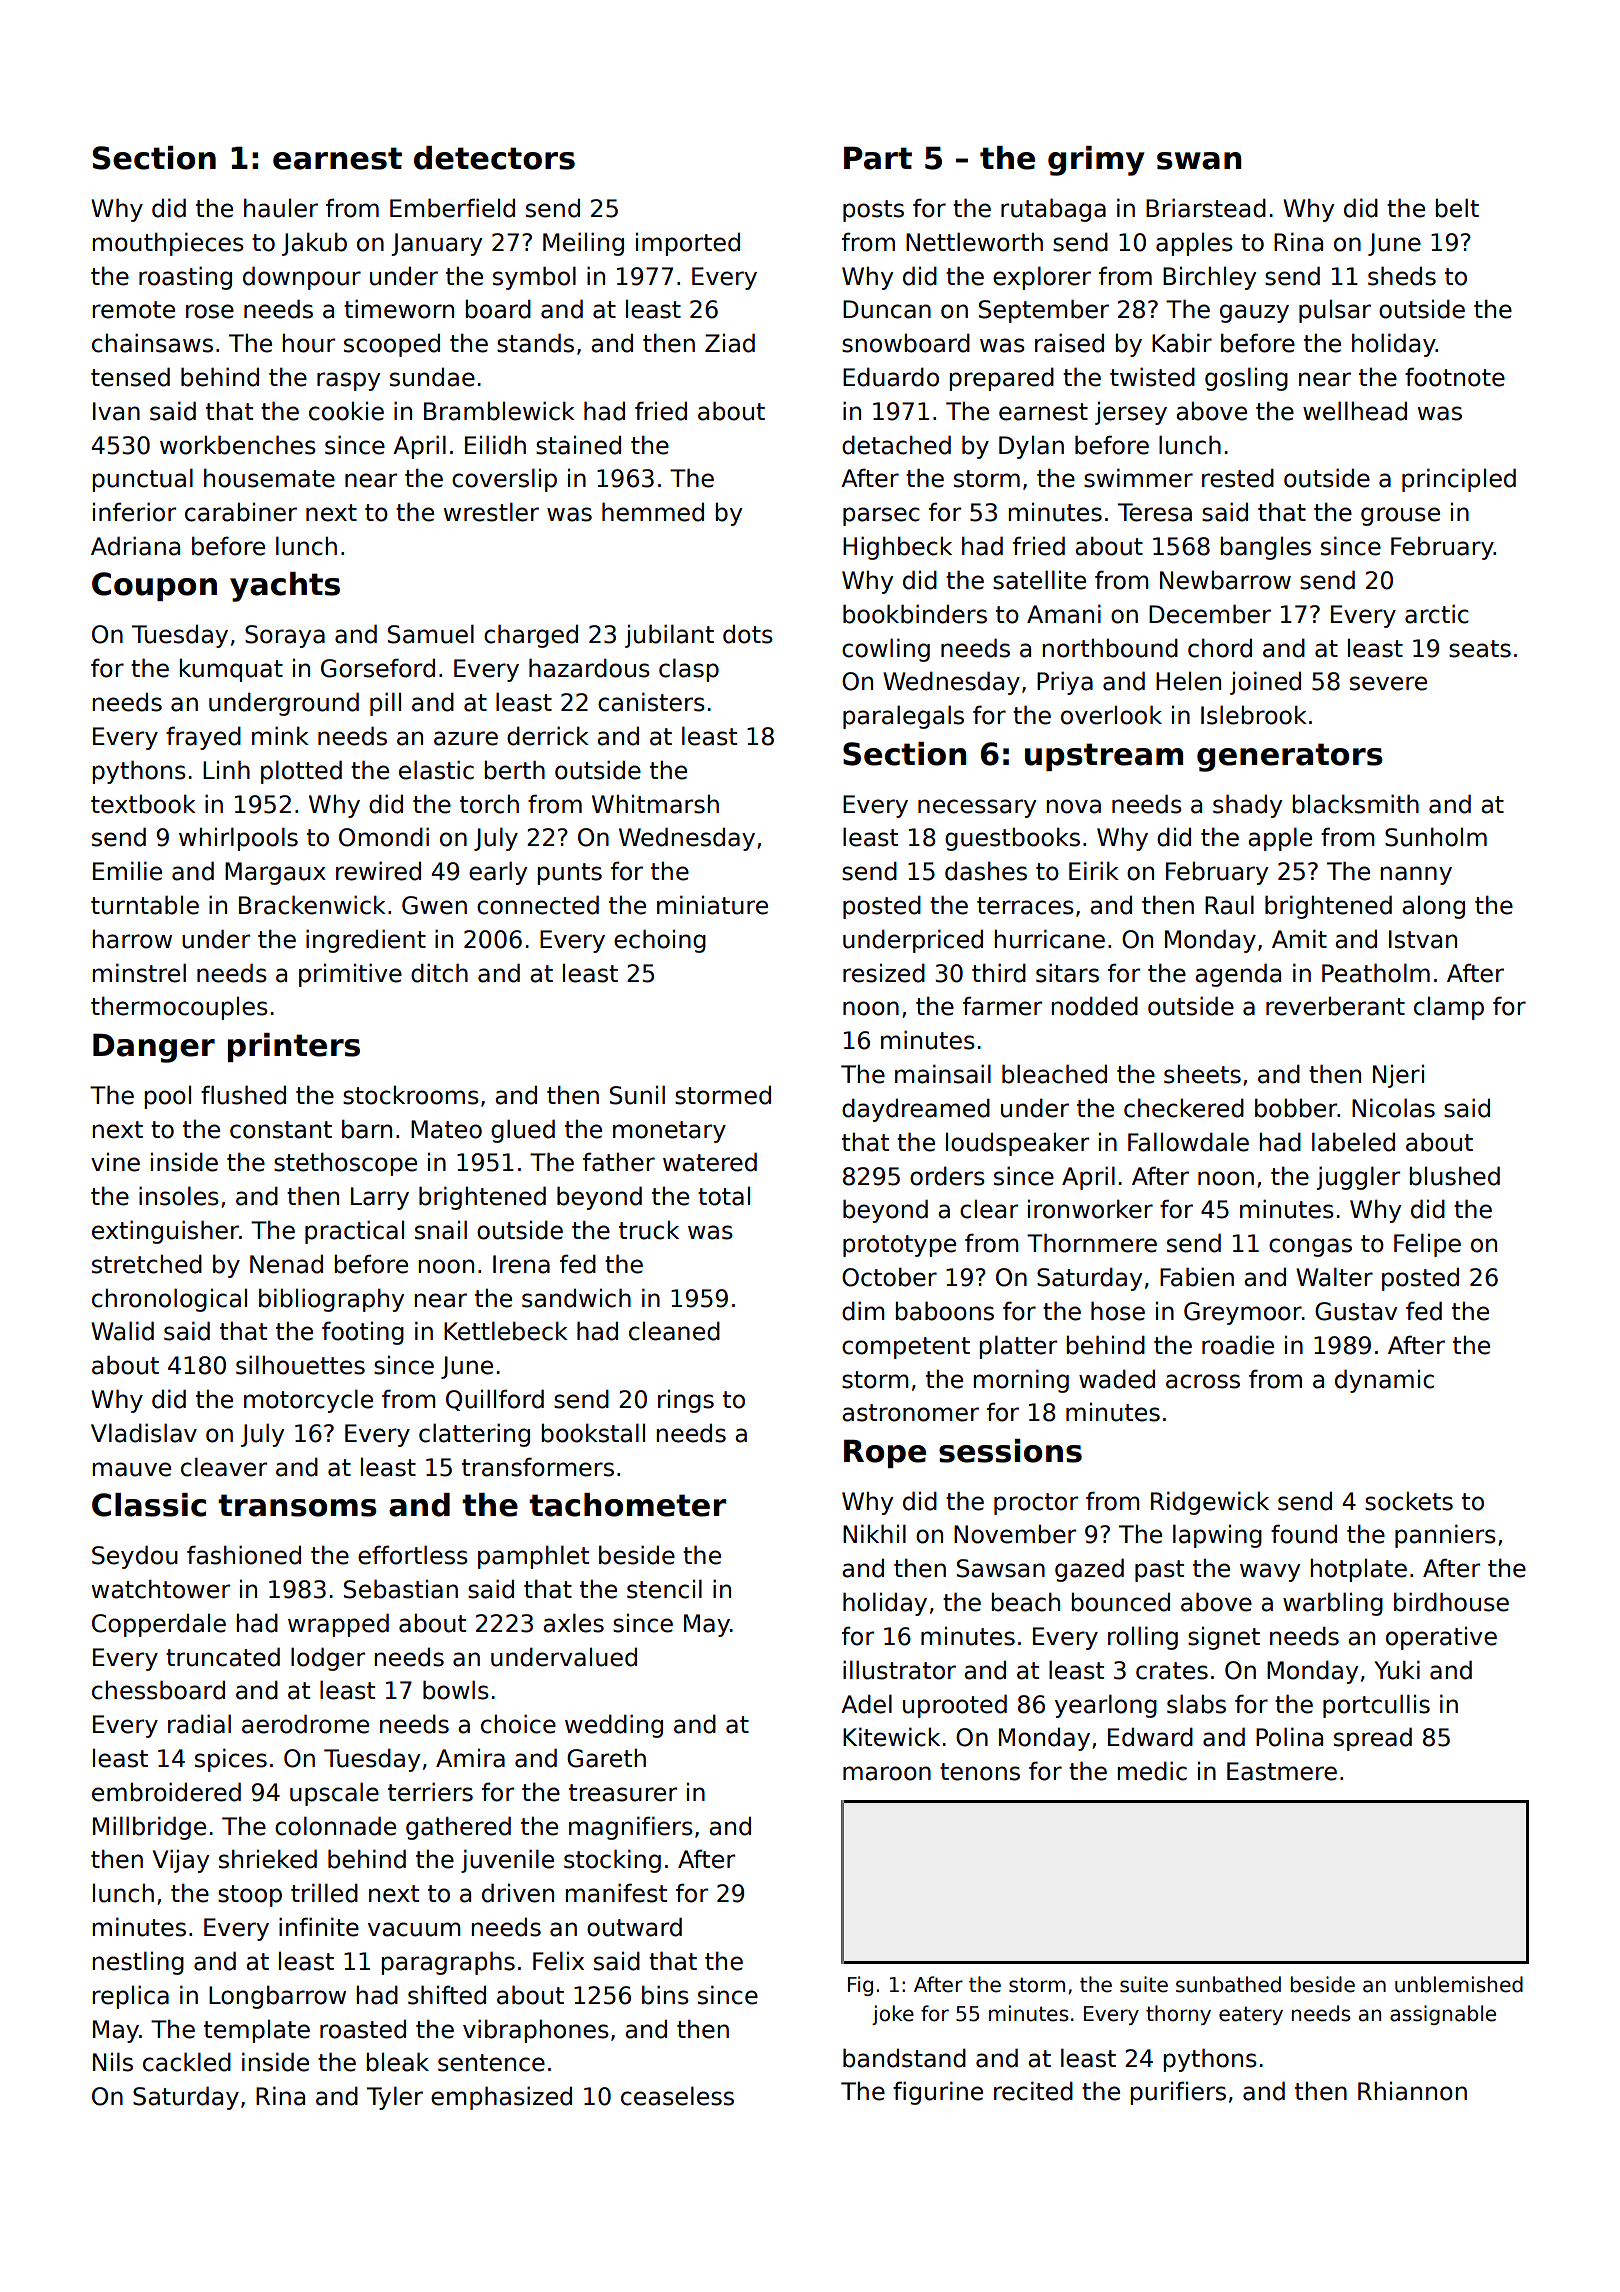 The height and width of the screenshot is (2292, 1620). I want to click on mouthpieces, so click(168, 244).
